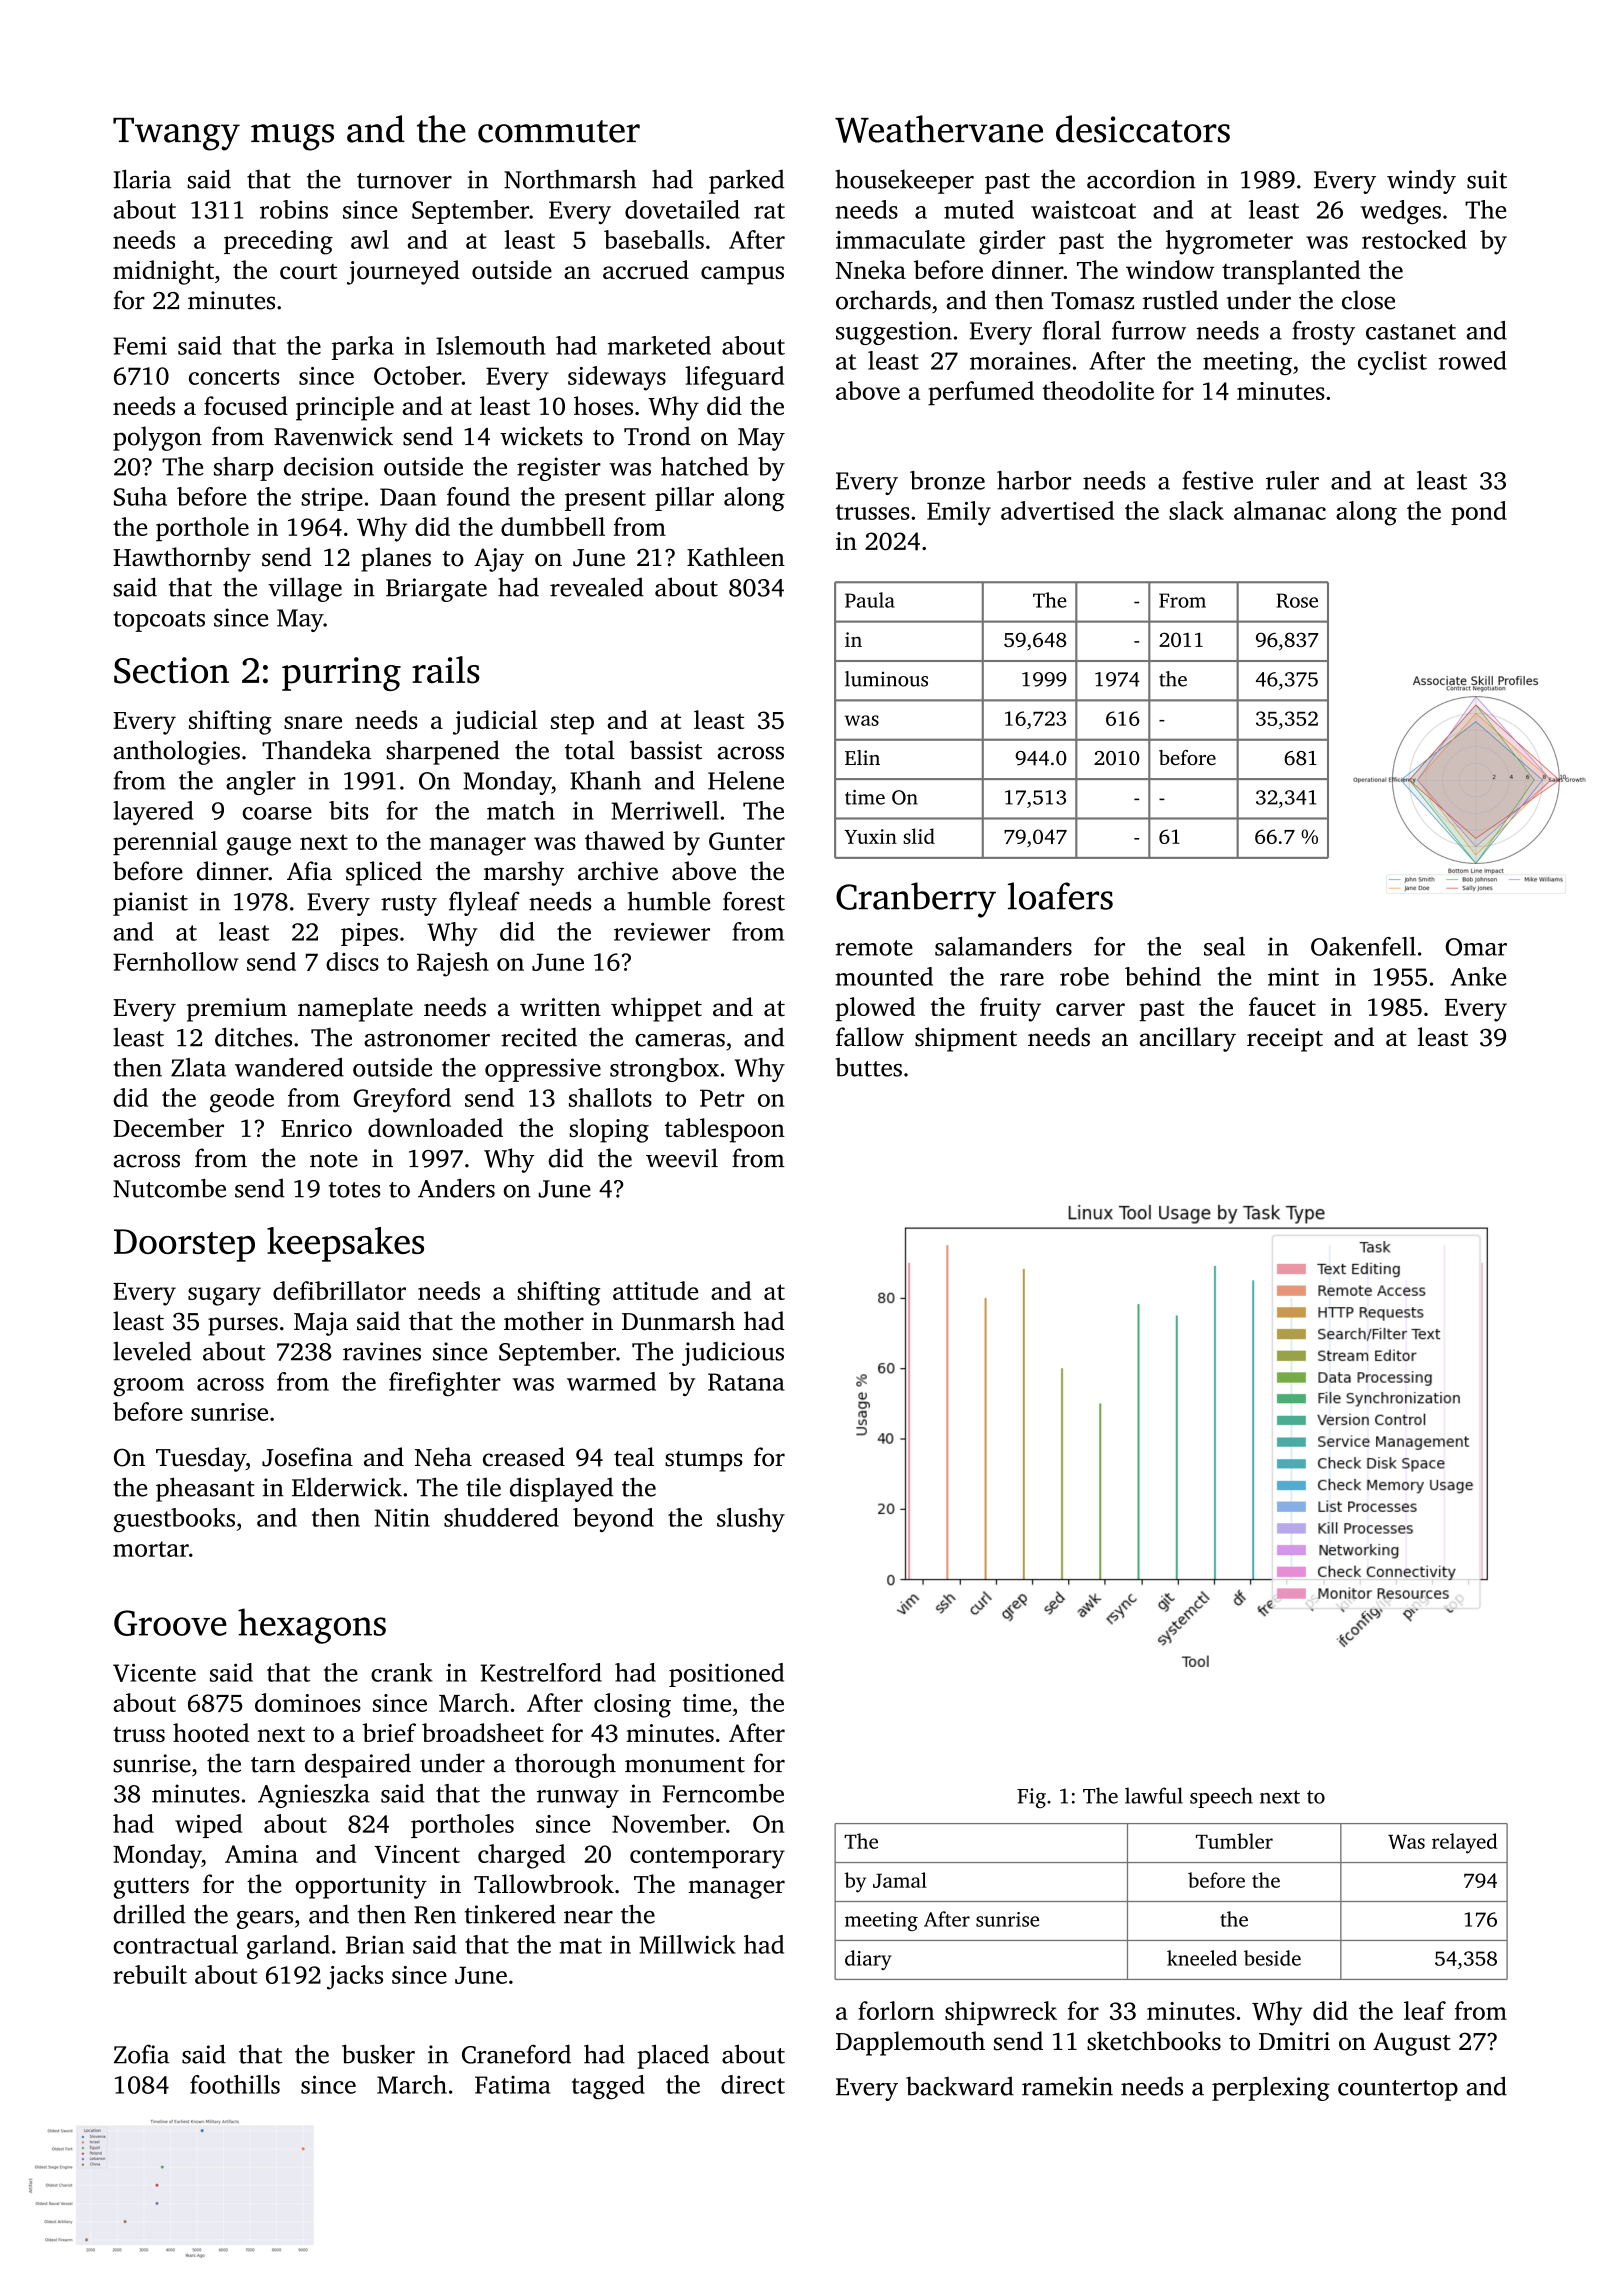 Image resolution: width=1620 pixels, height=2292 pixels. I want to click on Rose, so click(1297, 600).
